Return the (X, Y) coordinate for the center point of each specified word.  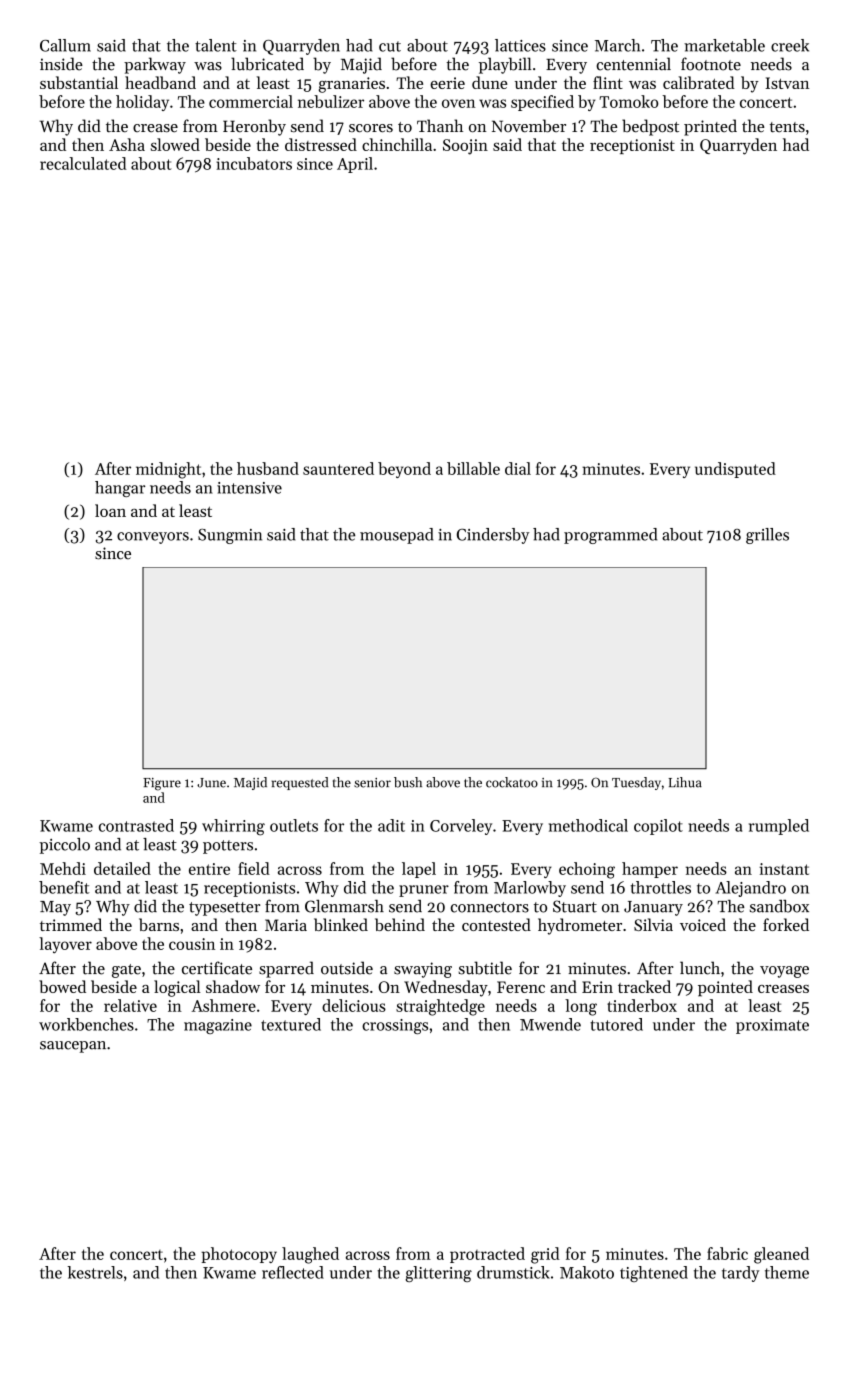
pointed (725, 988)
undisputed (735, 470)
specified (542, 103)
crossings (395, 1026)
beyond (404, 470)
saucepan (73, 1047)
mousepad (396, 536)
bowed (62, 986)
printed (710, 127)
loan (110, 510)
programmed (610, 536)
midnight (168, 470)
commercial (251, 101)
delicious (354, 1005)
